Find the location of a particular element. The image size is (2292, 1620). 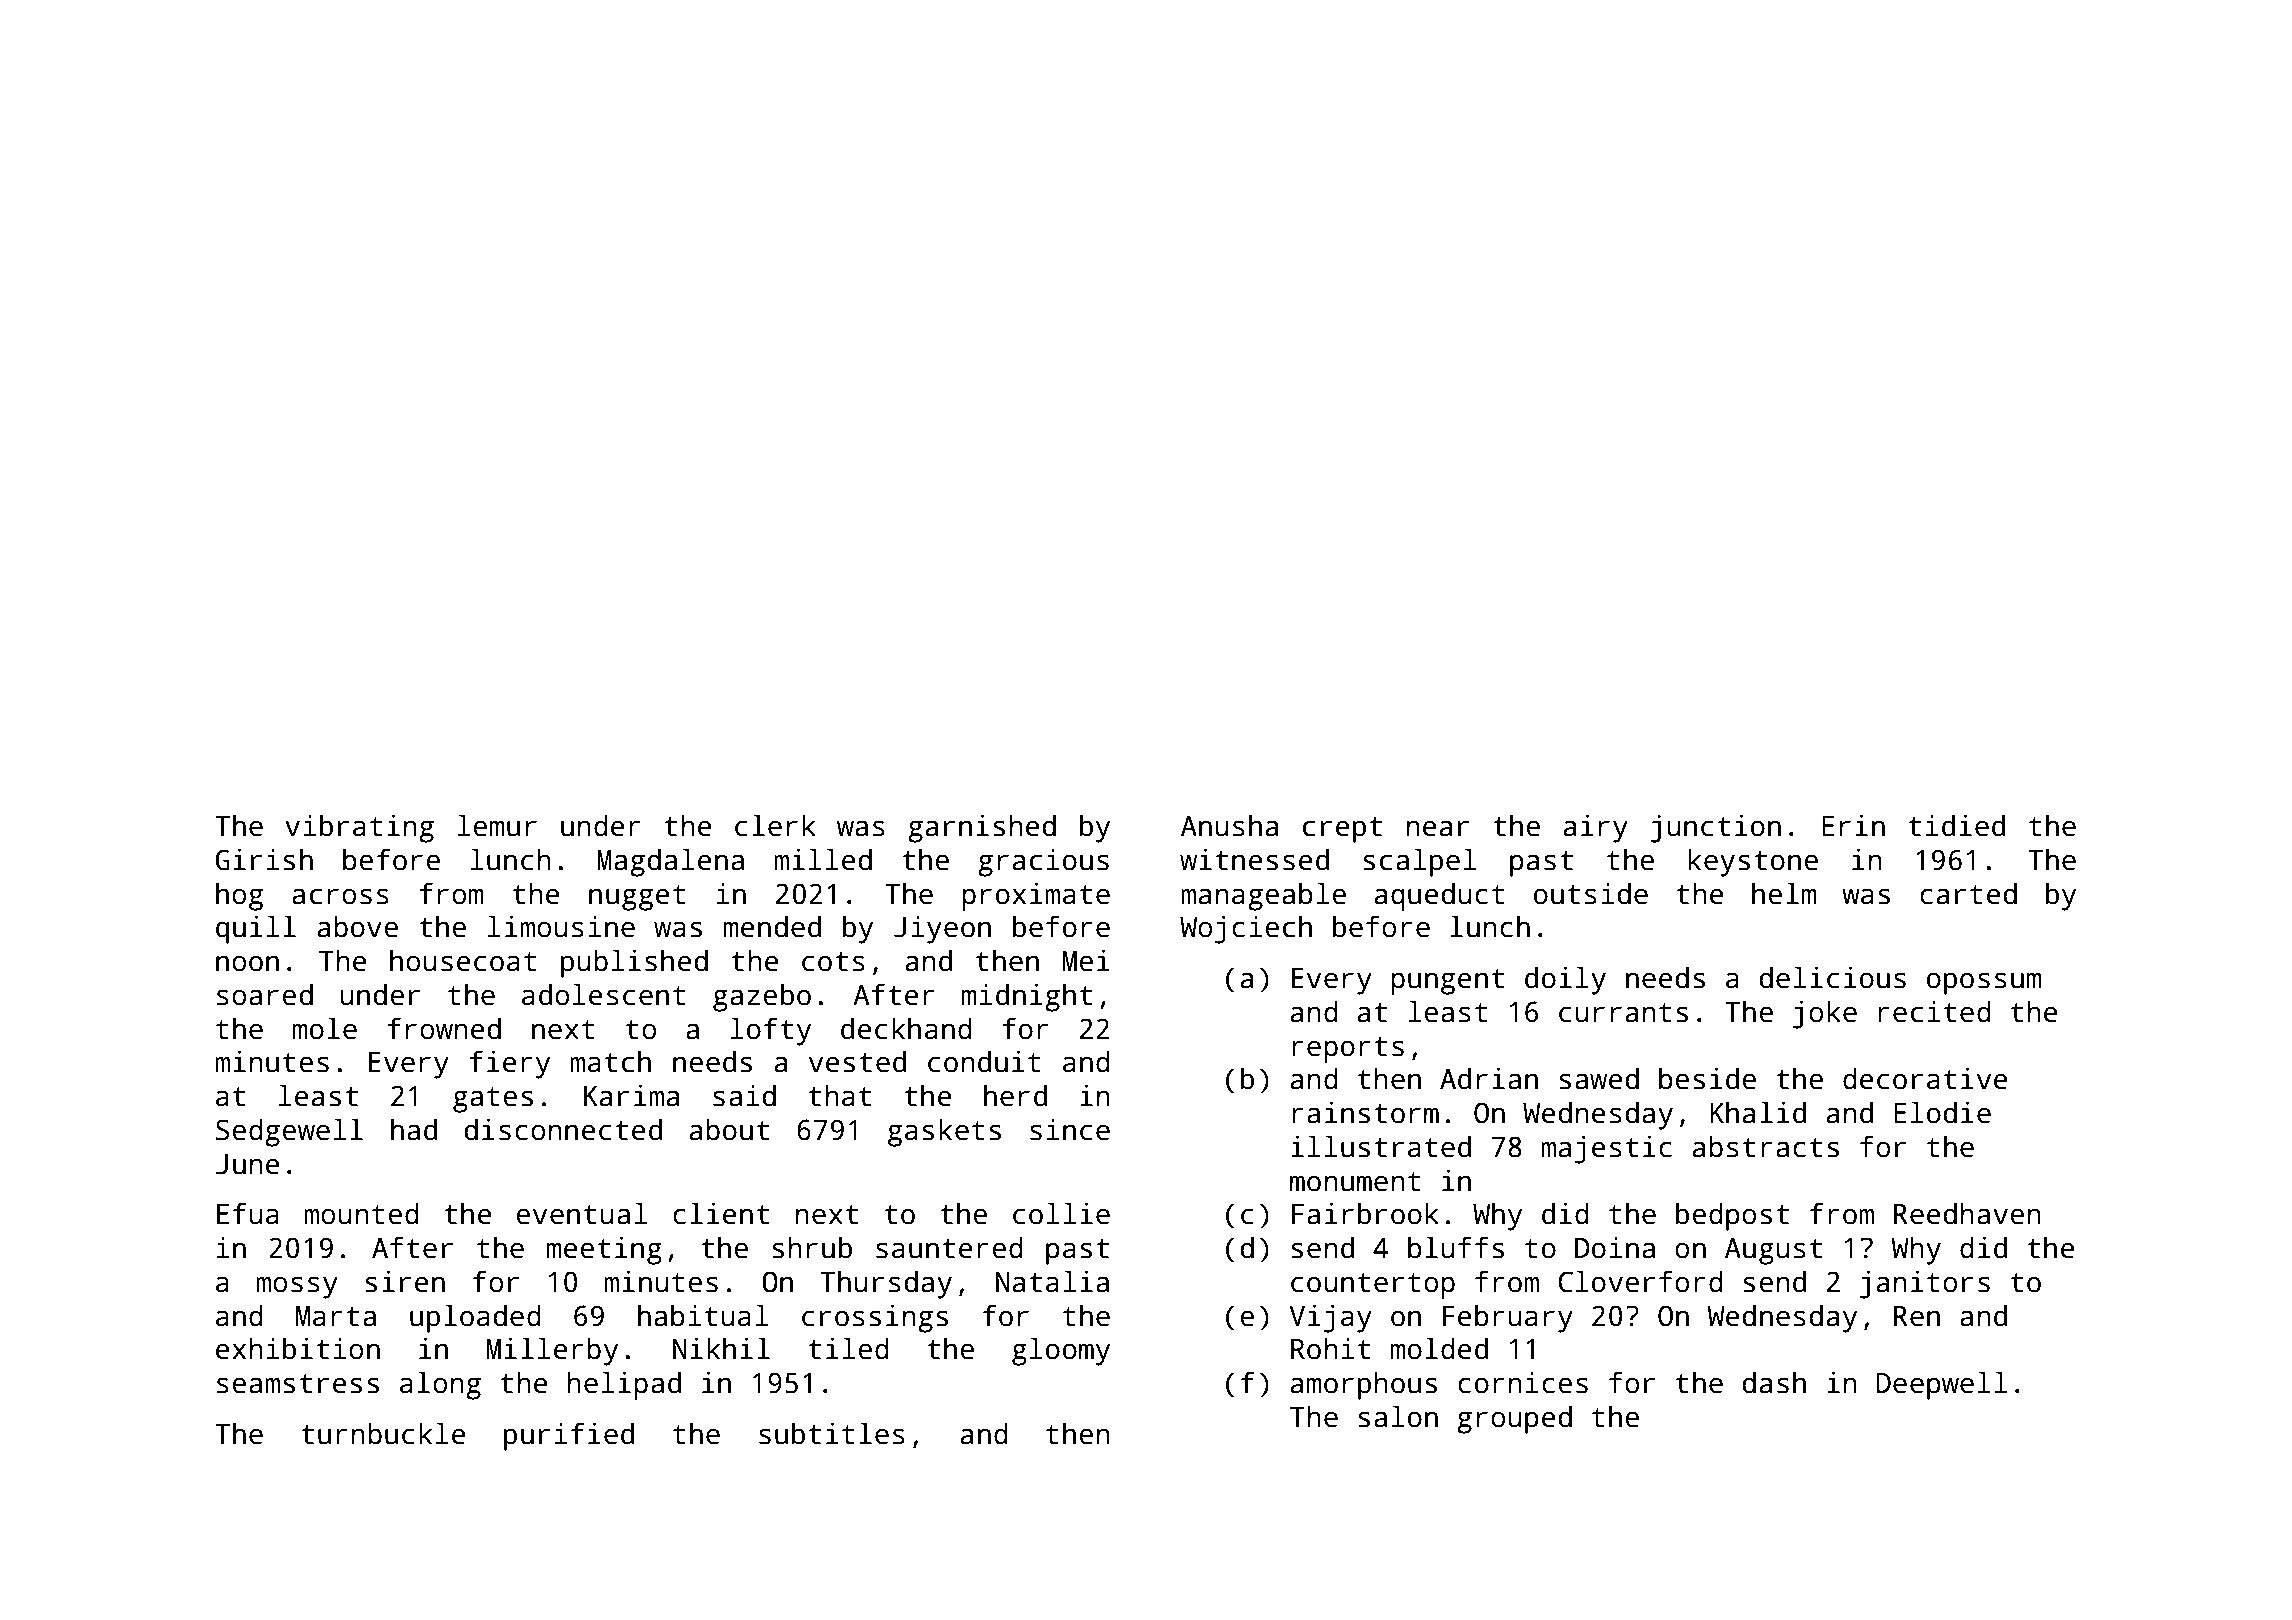

Elodie is located at coordinates (1942, 1112).
